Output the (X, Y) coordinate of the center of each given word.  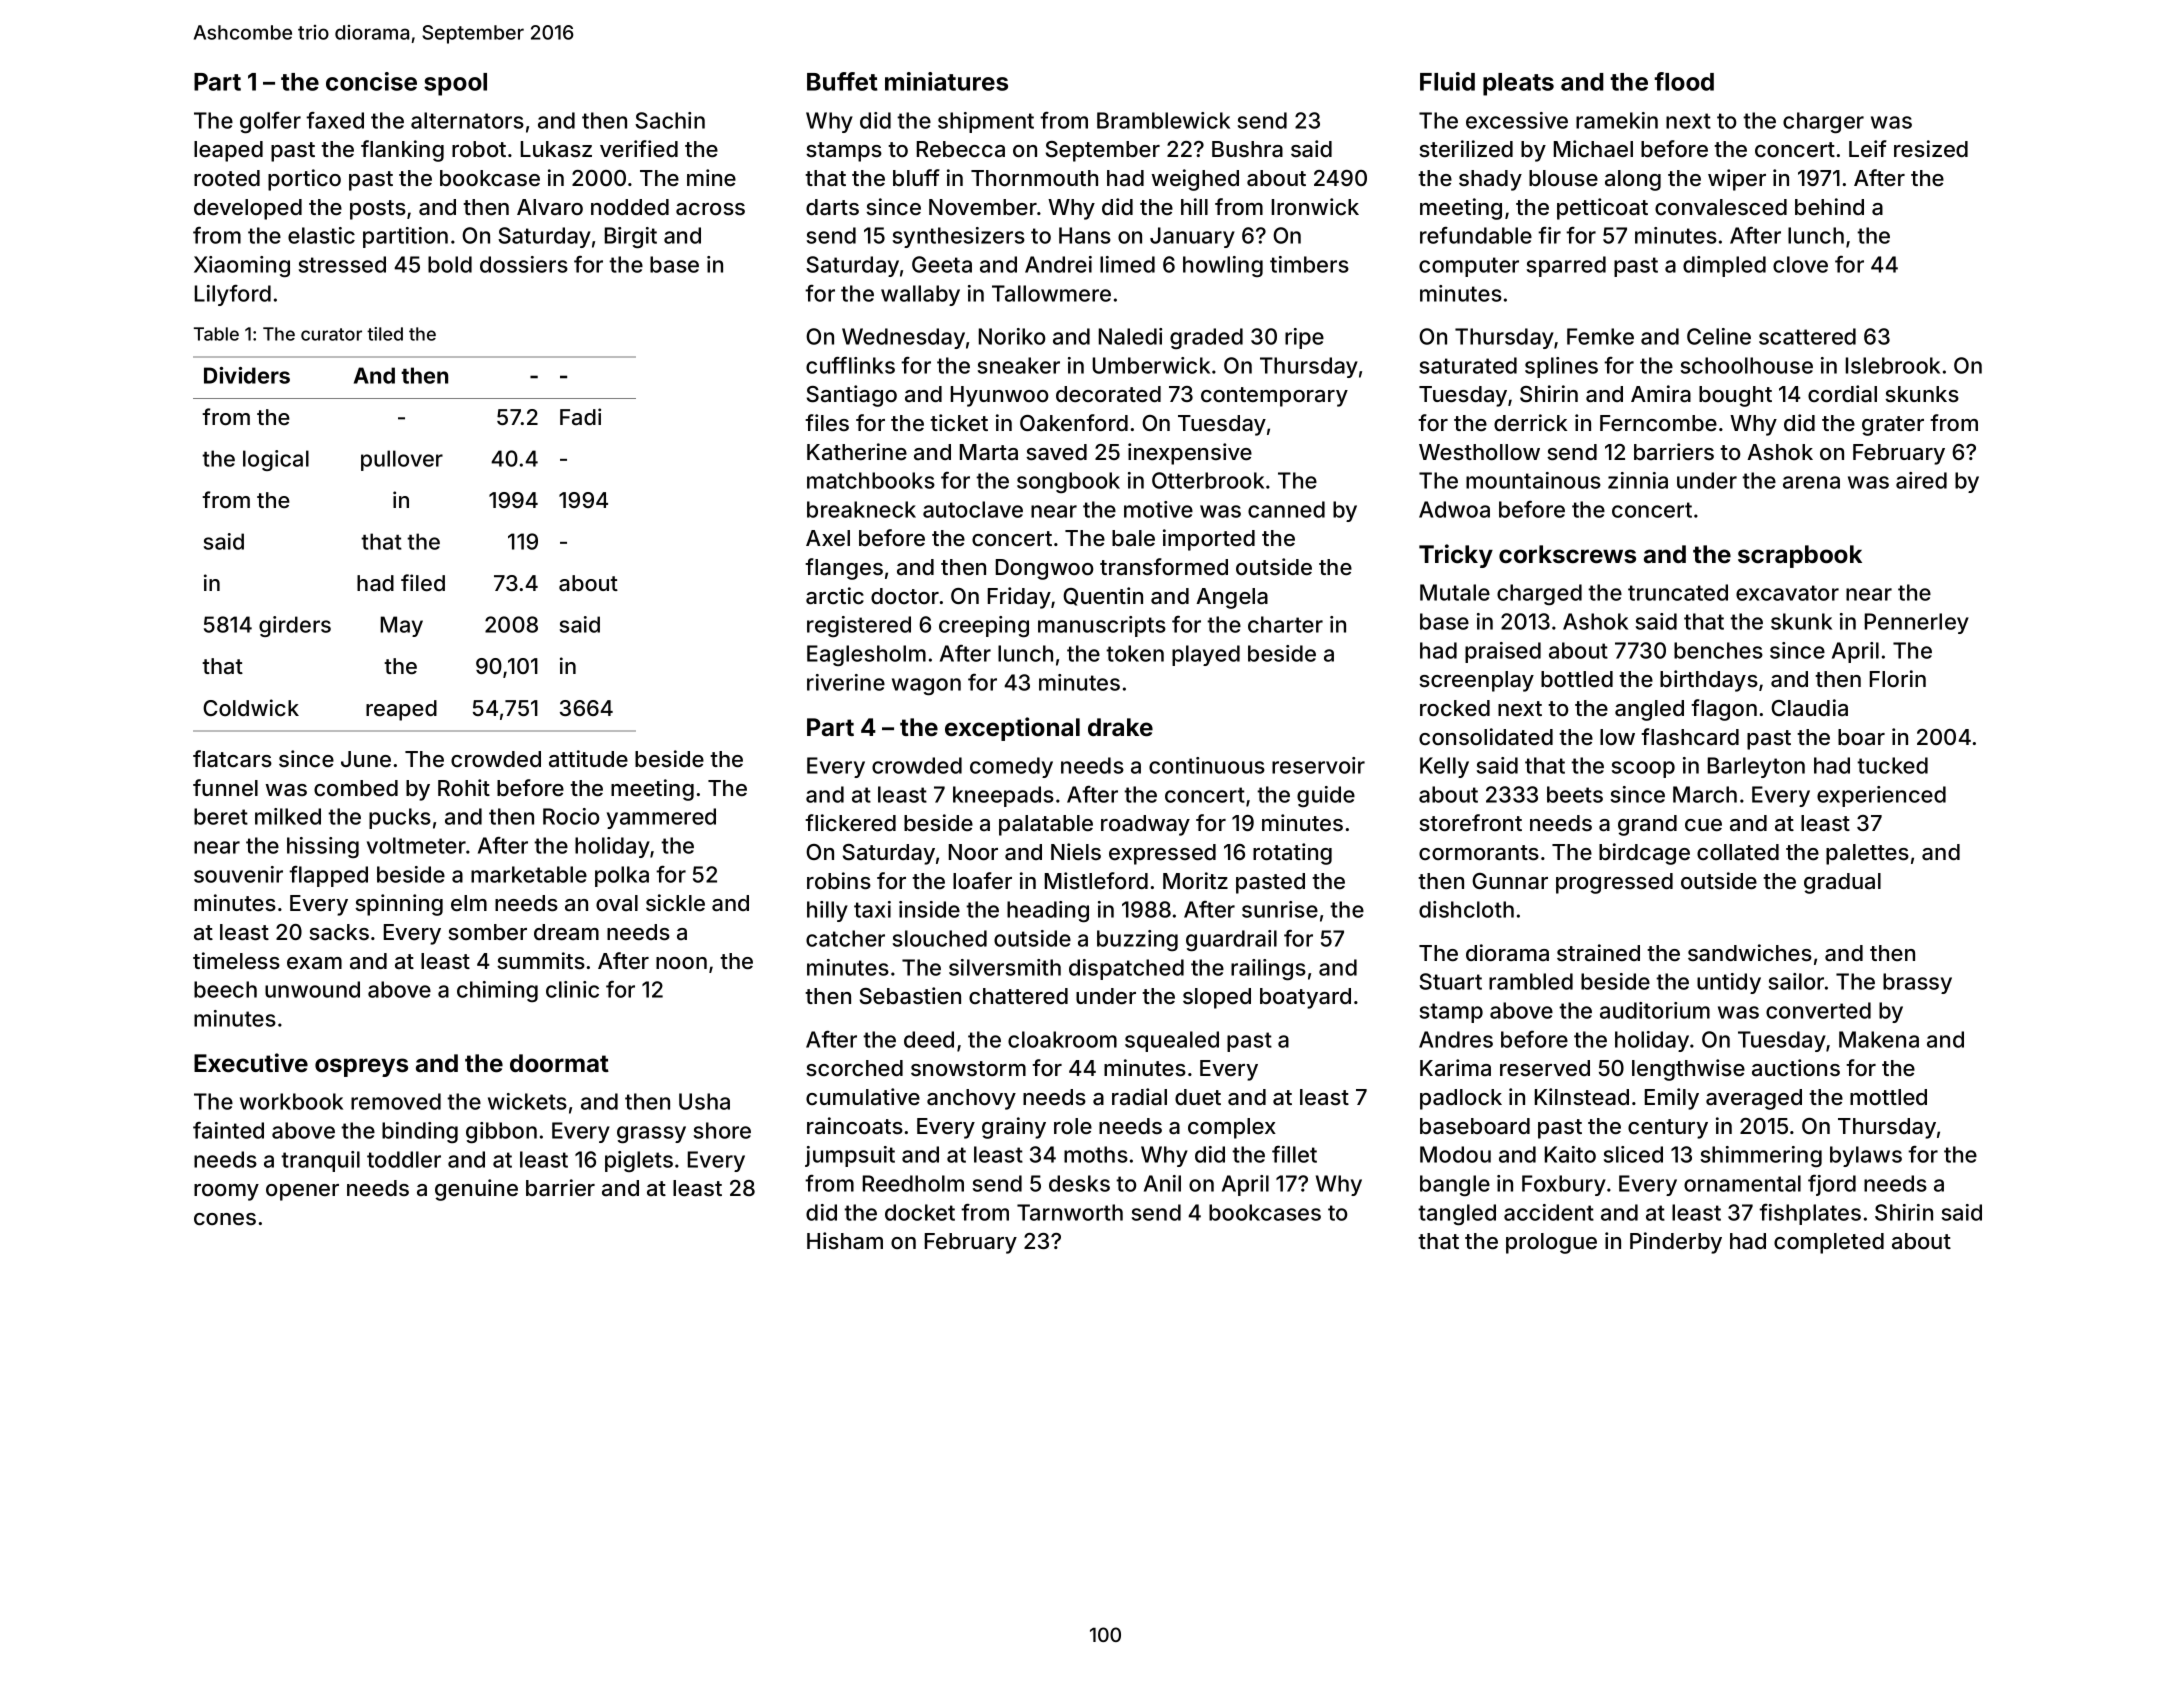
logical (276, 460)
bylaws (1866, 1156)
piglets (639, 1161)
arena (1811, 482)
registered (859, 626)
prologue (1551, 1243)
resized (1931, 148)
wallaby (920, 295)
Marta (989, 452)
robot (479, 149)
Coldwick (251, 707)
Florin (1898, 678)
